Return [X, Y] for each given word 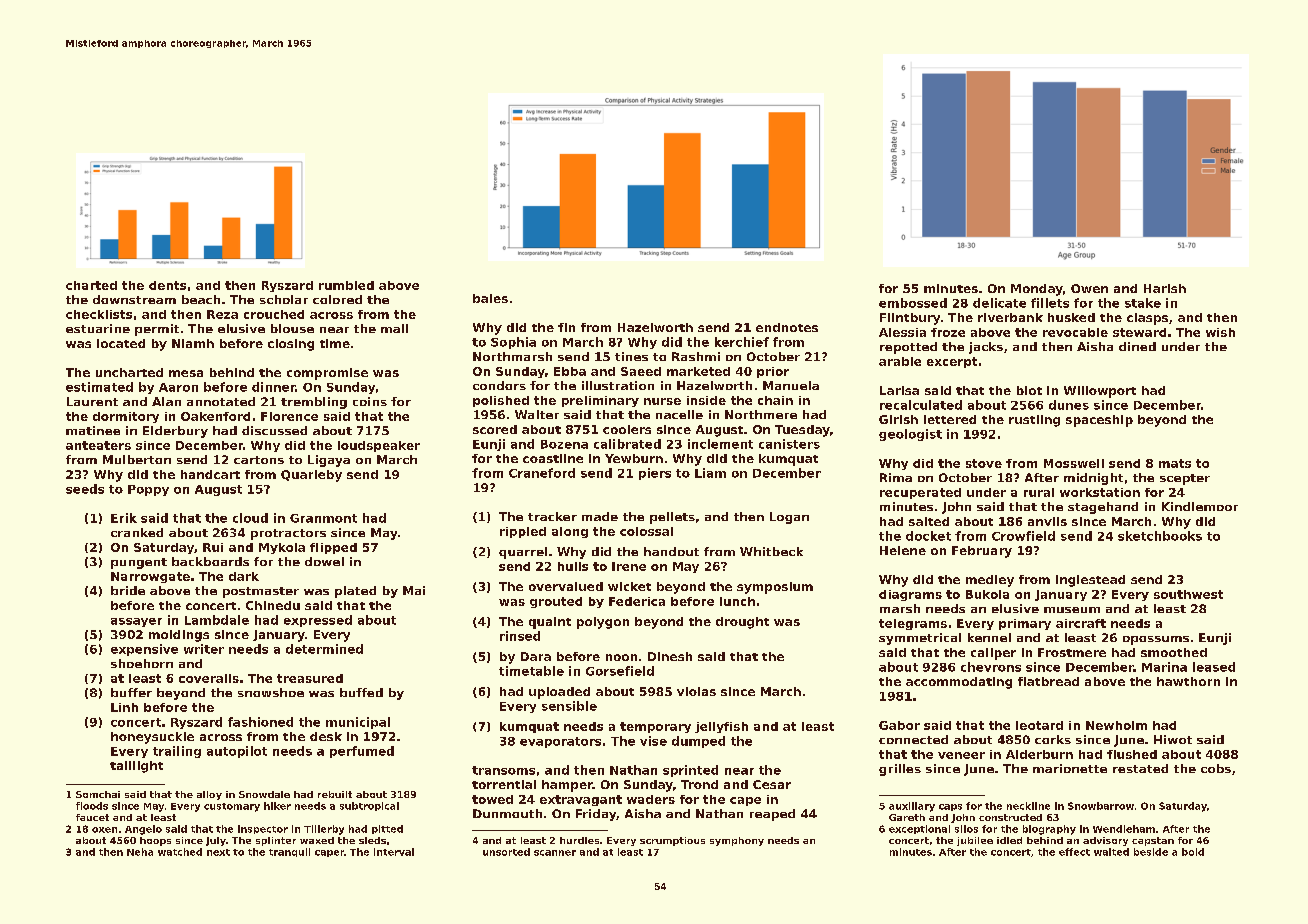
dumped [698, 742]
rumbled [346, 285]
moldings [179, 636]
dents [167, 285]
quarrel [523, 553]
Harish [1165, 288]
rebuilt [335, 794]
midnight [1093, 479]
